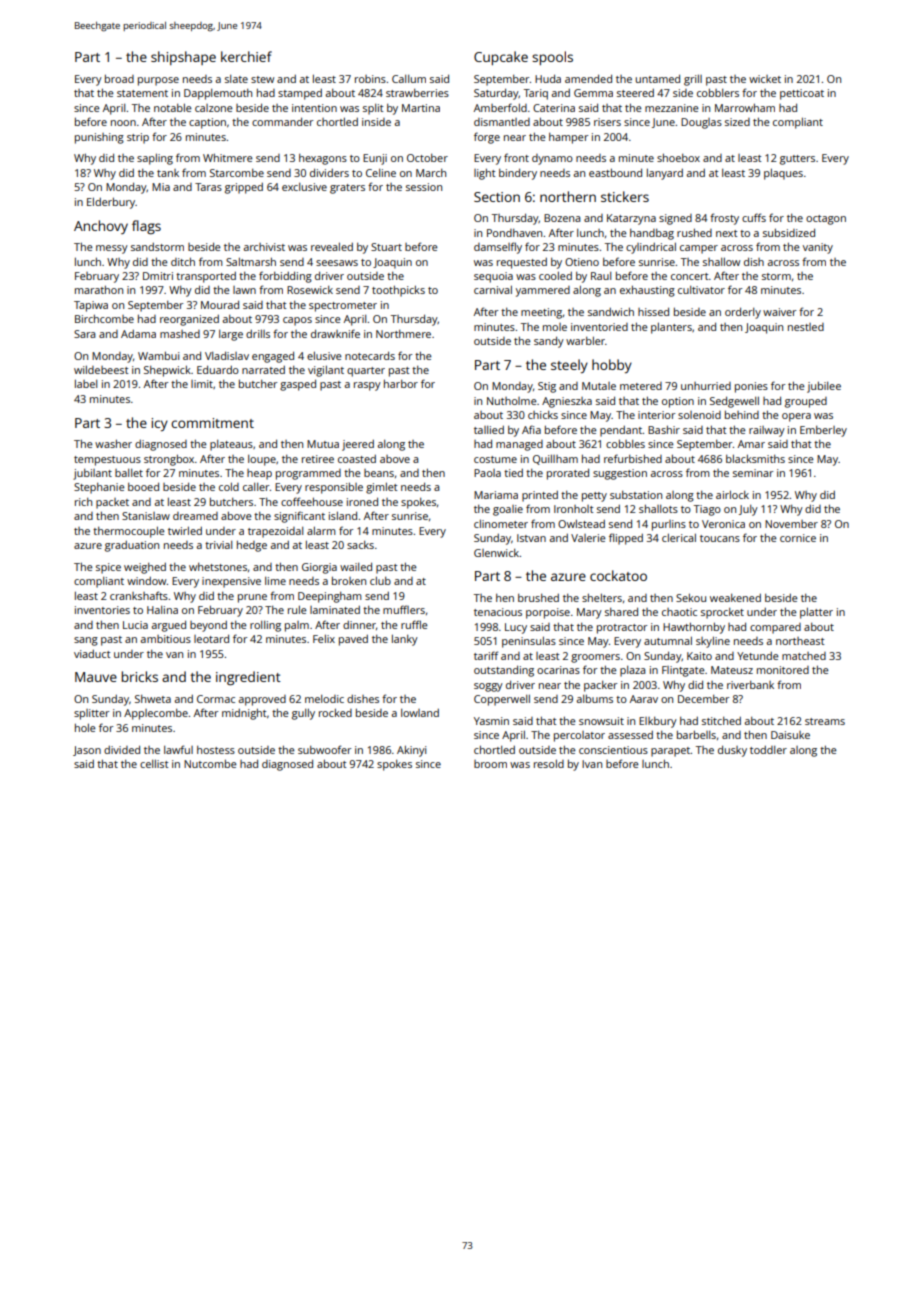 Image resolution: width=924 pixels, height=1308 pixels. I want to click on Halina, so click(162, 610).
